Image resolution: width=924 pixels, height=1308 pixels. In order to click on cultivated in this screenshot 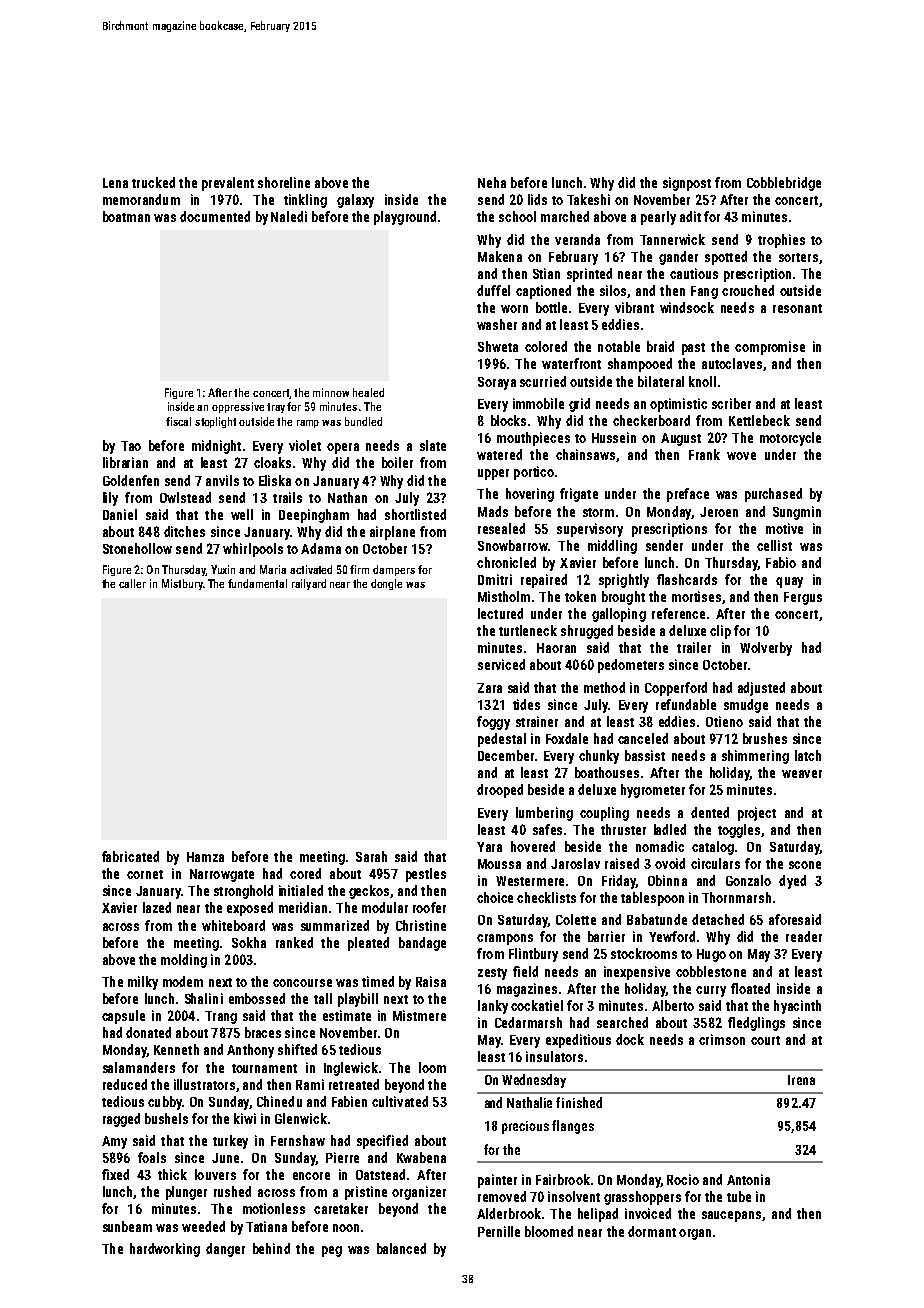, I will do `click(400, 1101)`.
